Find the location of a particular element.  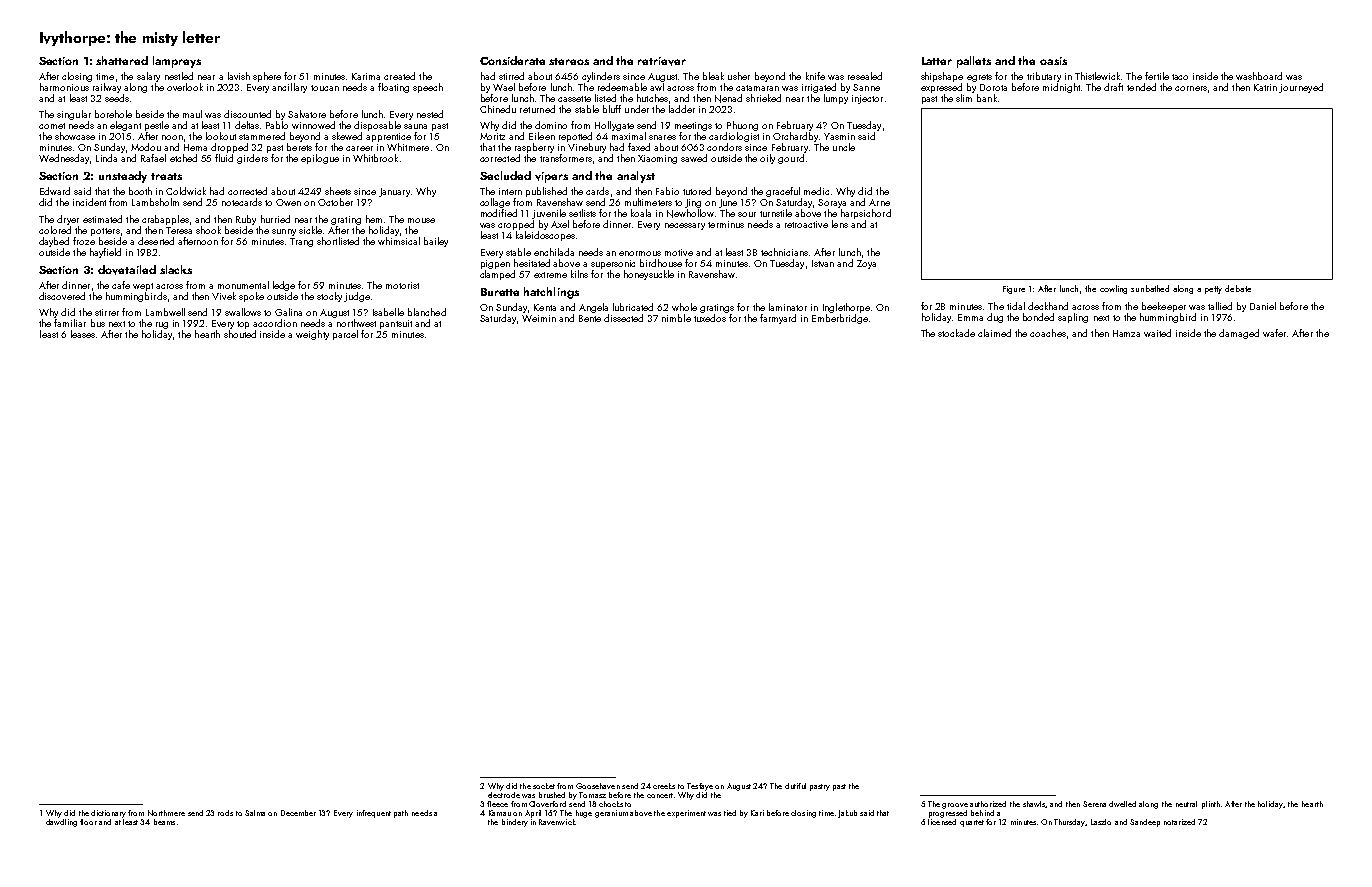

borehole is located at coordinates (113, 114).
